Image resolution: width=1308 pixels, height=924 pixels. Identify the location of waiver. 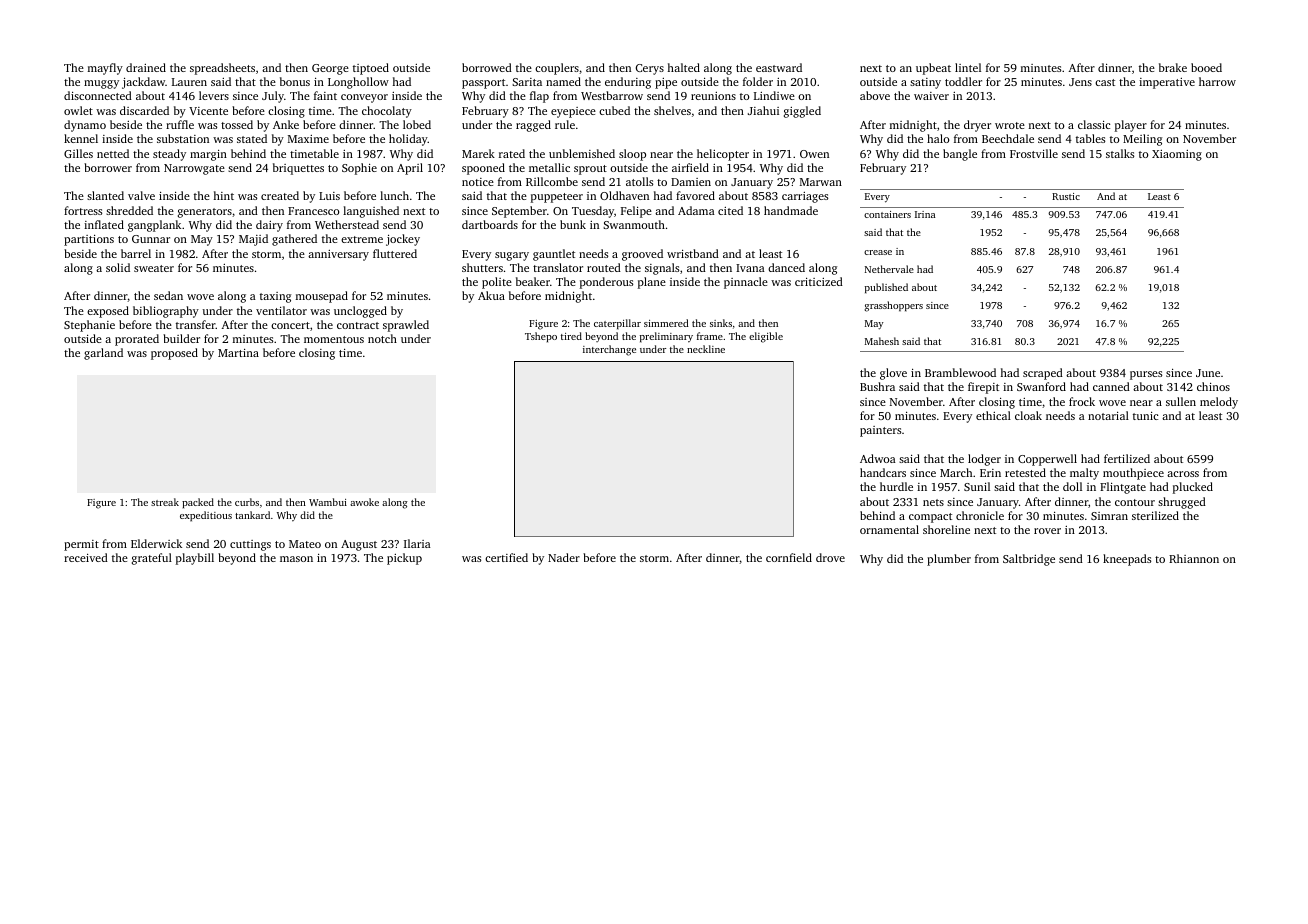
(931, 96).
